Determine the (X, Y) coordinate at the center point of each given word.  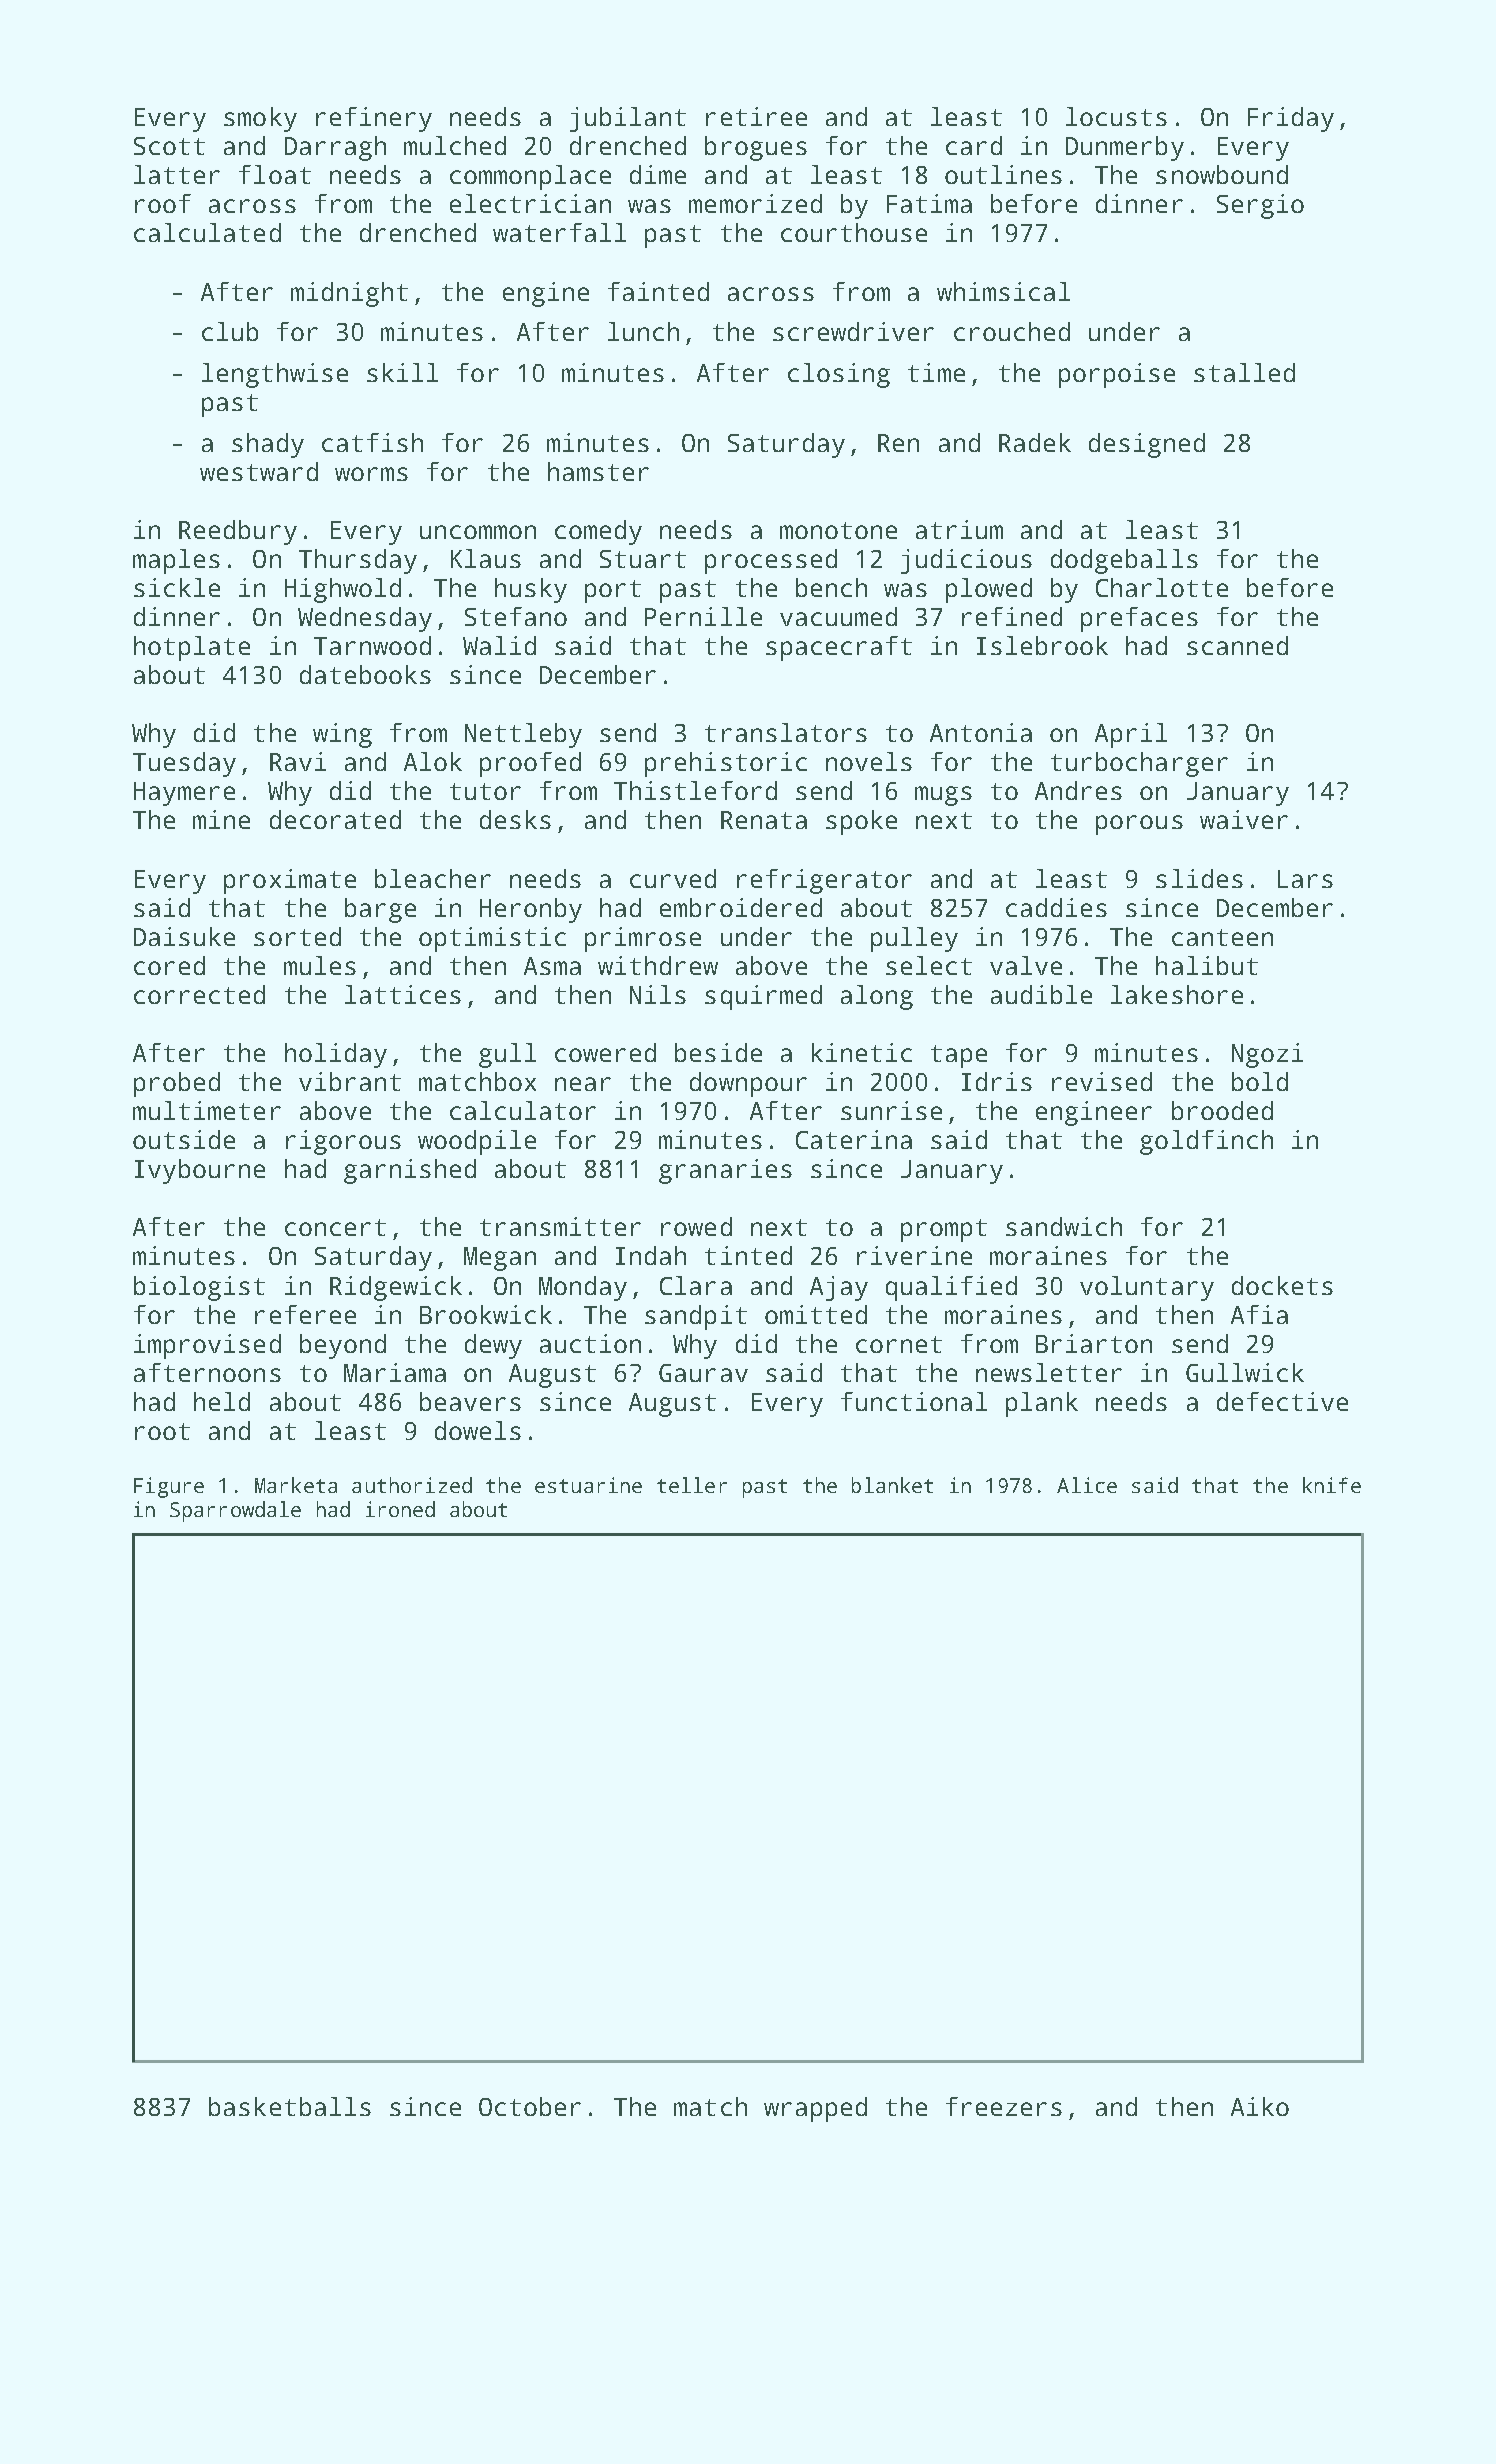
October (530, 2106)
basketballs (290, 2106)
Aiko (1260, 2106)
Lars (1305, 879)
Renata (764, 820)
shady (268, 445)
